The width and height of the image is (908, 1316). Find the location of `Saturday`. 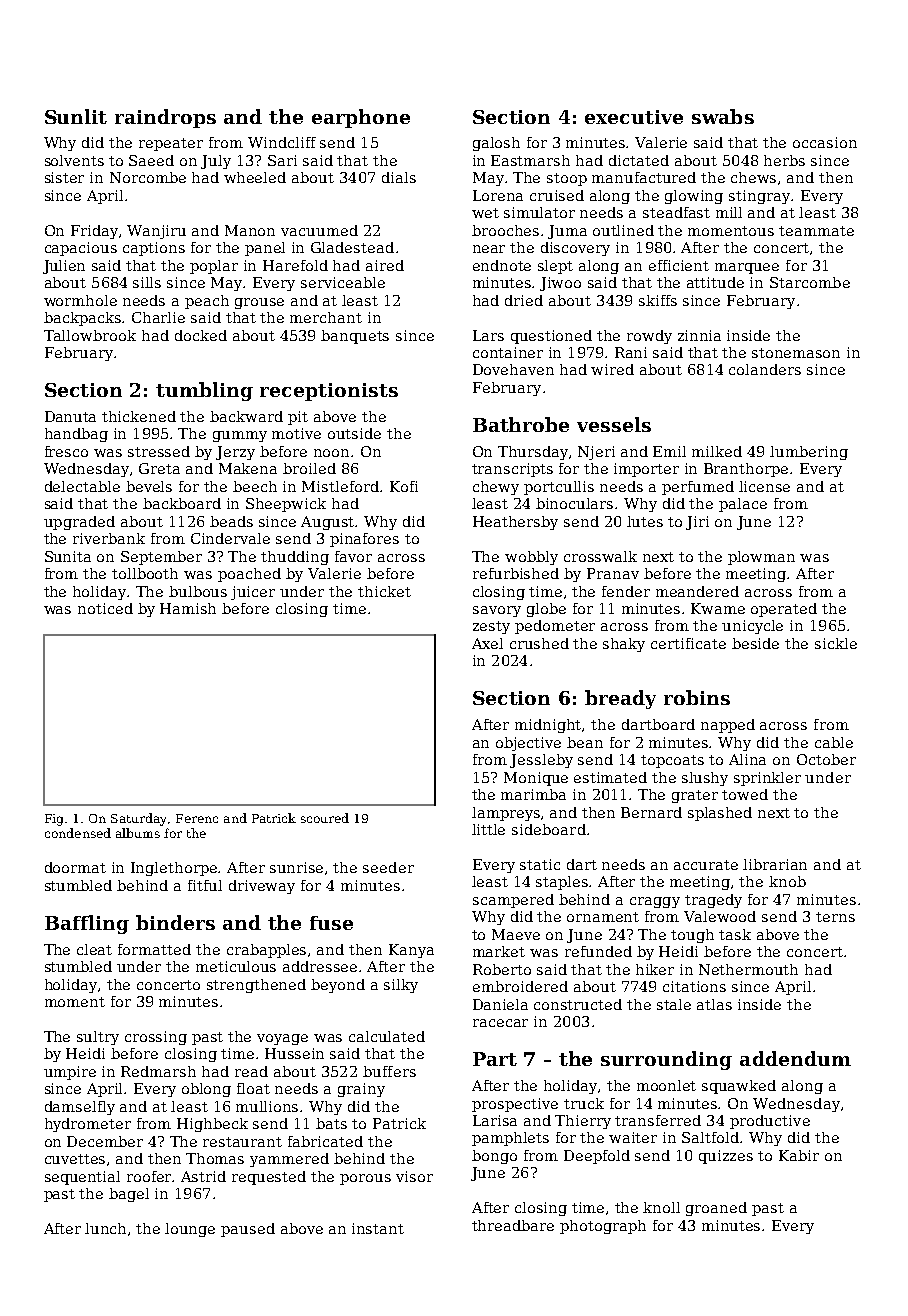

Saturday is located at coordinates (138, 819).
